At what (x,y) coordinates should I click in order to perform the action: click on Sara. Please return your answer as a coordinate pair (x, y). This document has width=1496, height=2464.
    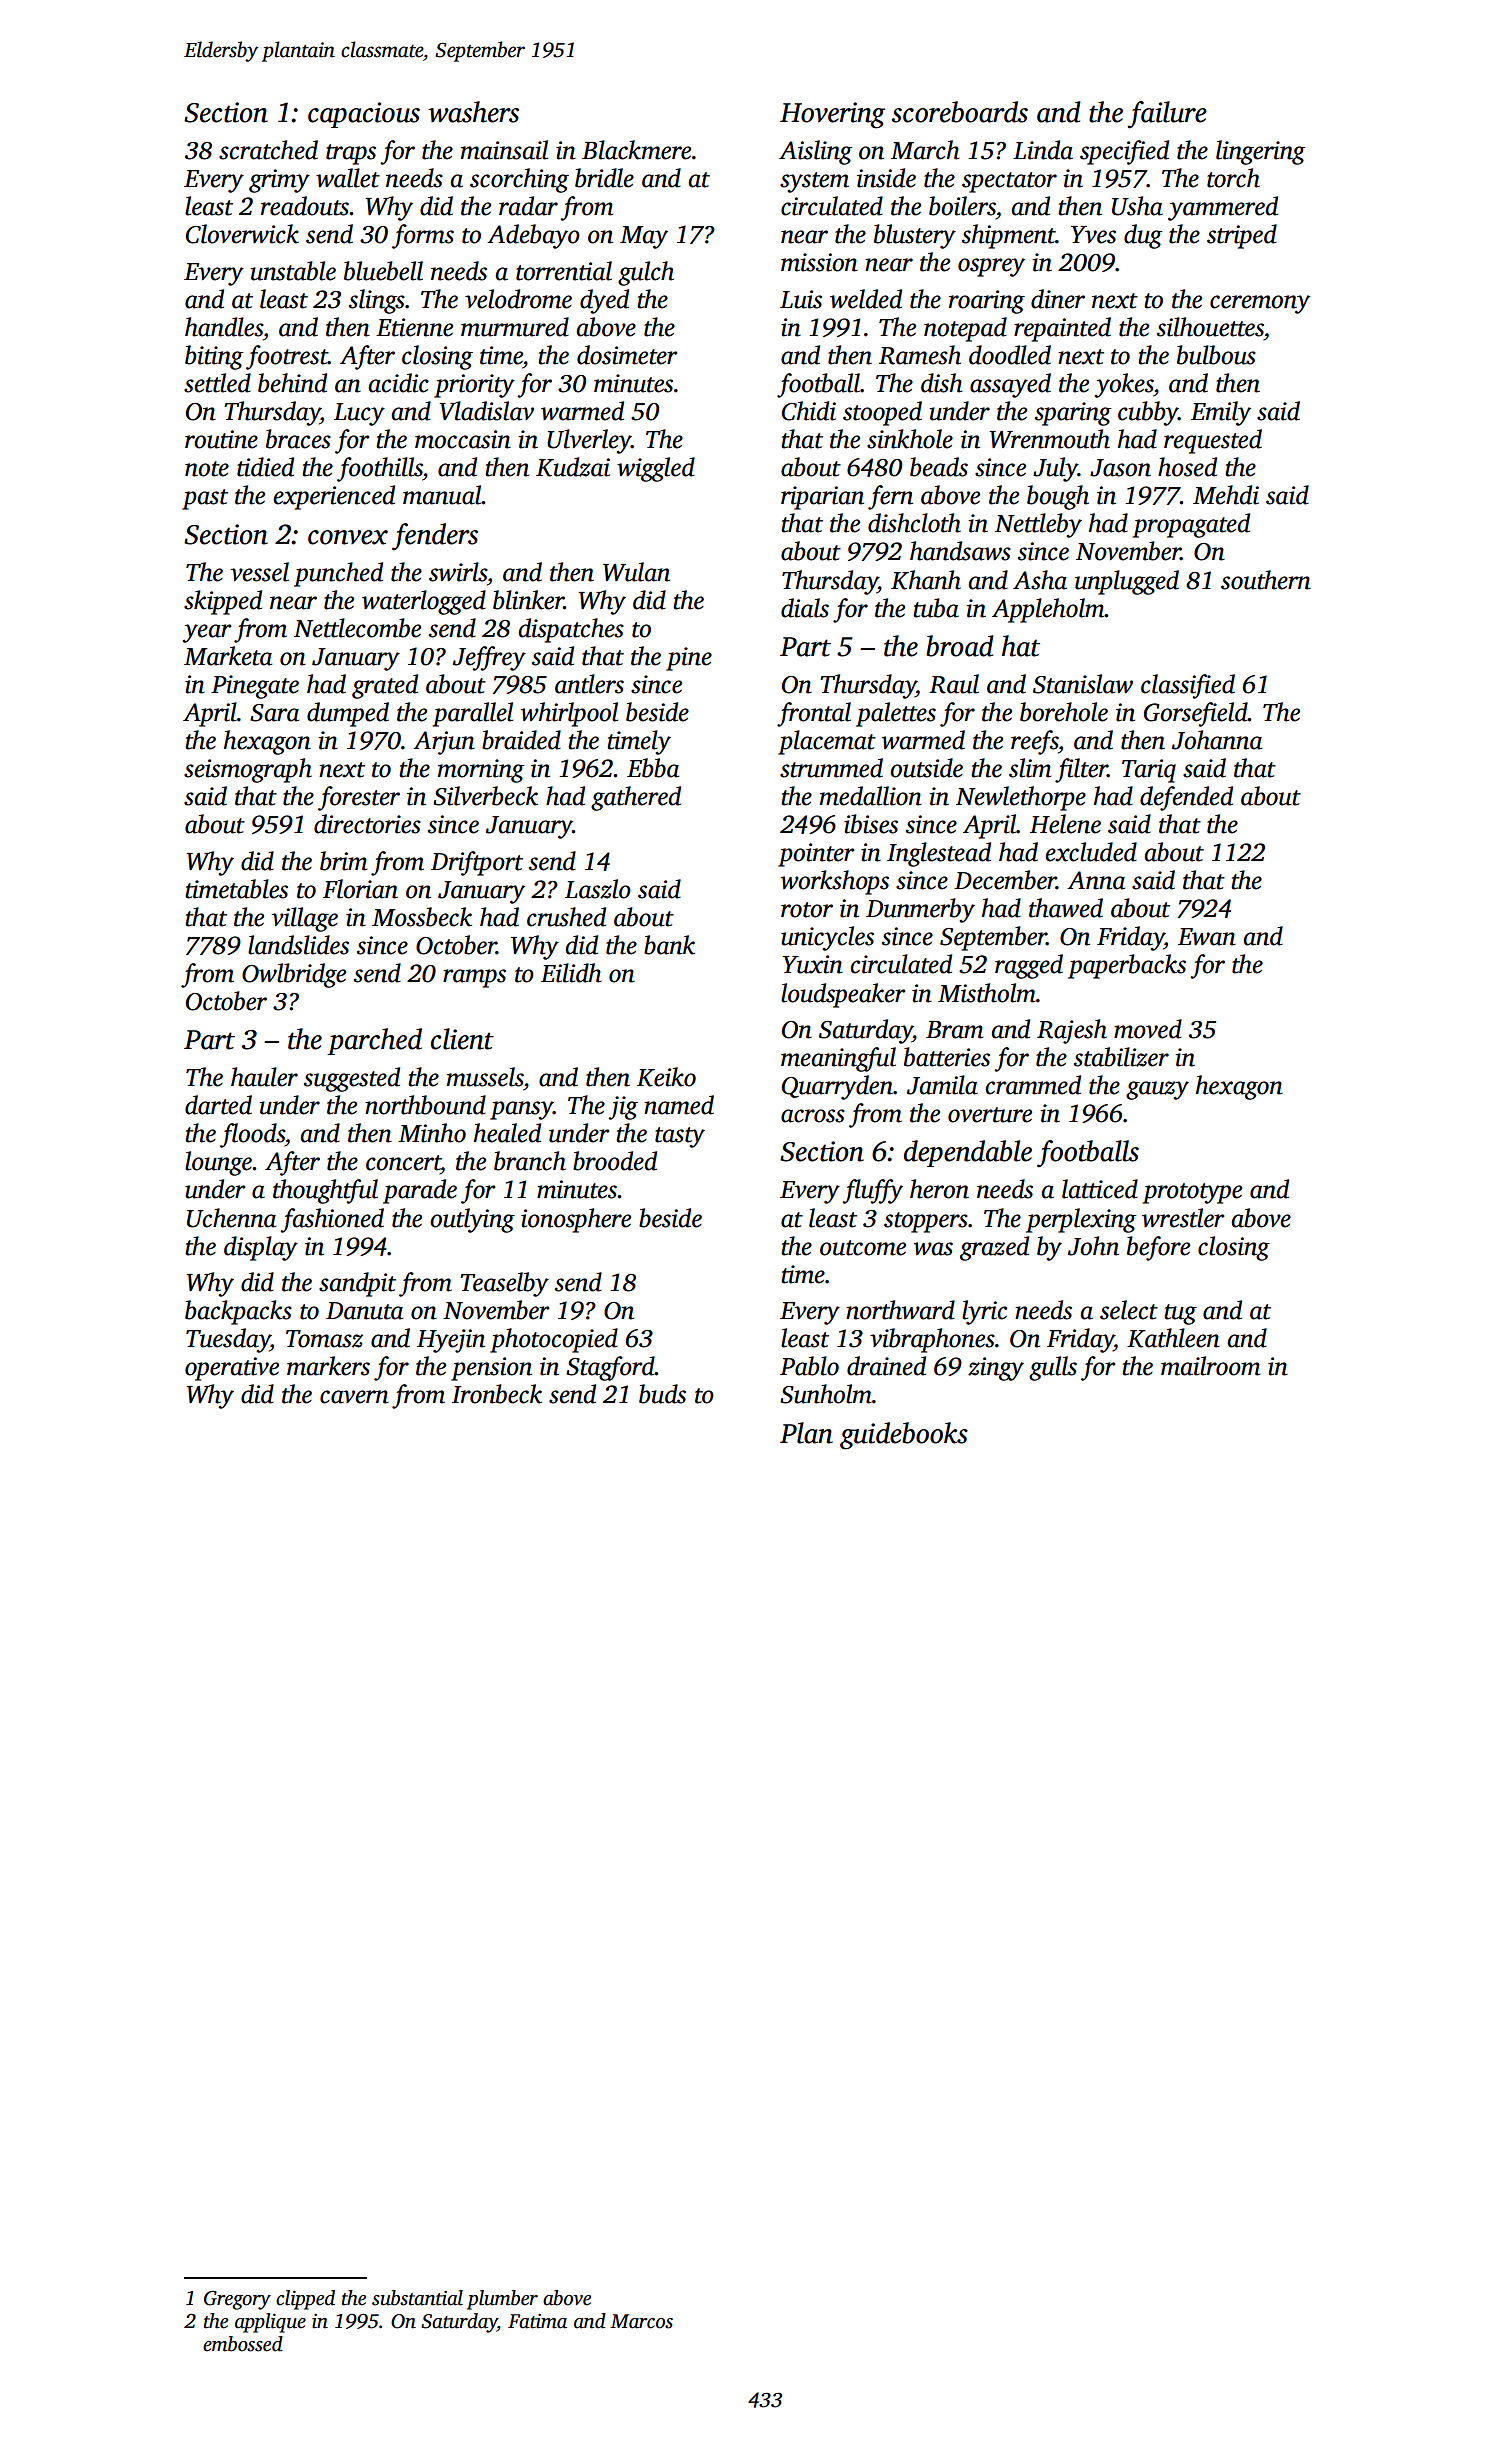
    Looking at the image, I should click on (274, 713).
